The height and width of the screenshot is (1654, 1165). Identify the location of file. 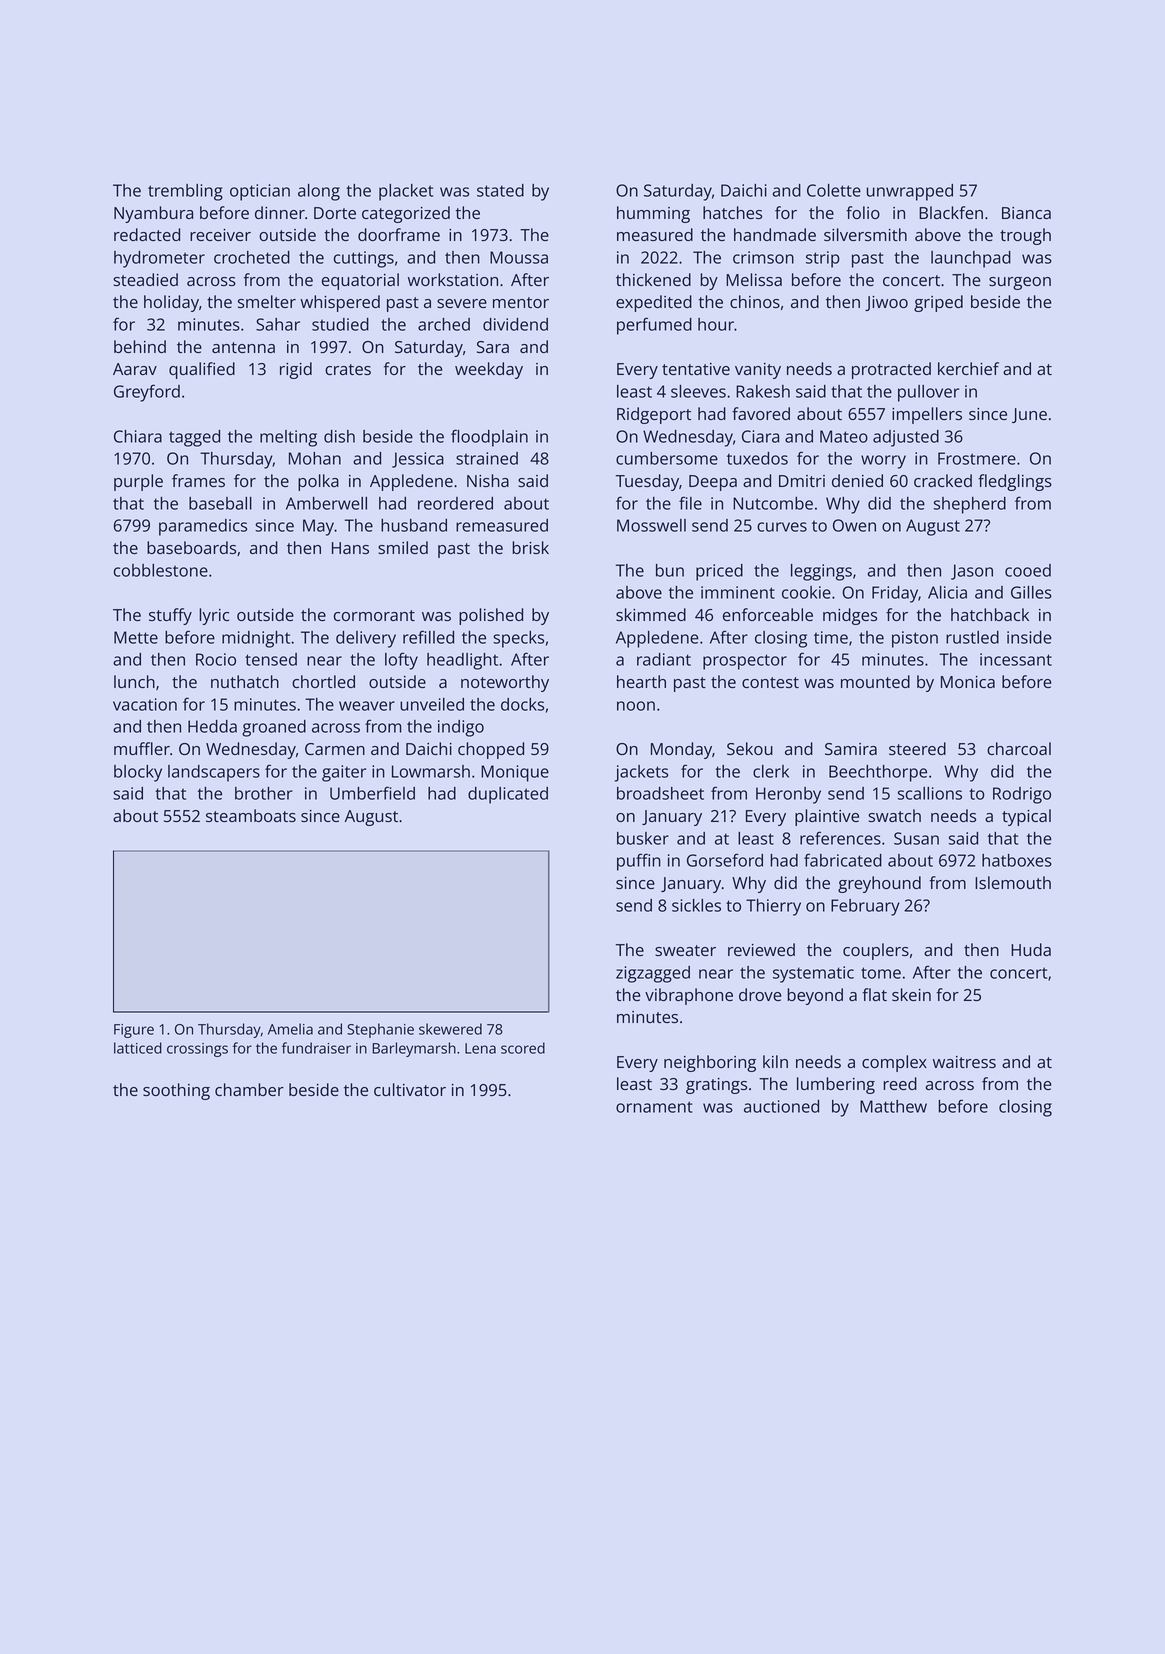
(690, 503).
